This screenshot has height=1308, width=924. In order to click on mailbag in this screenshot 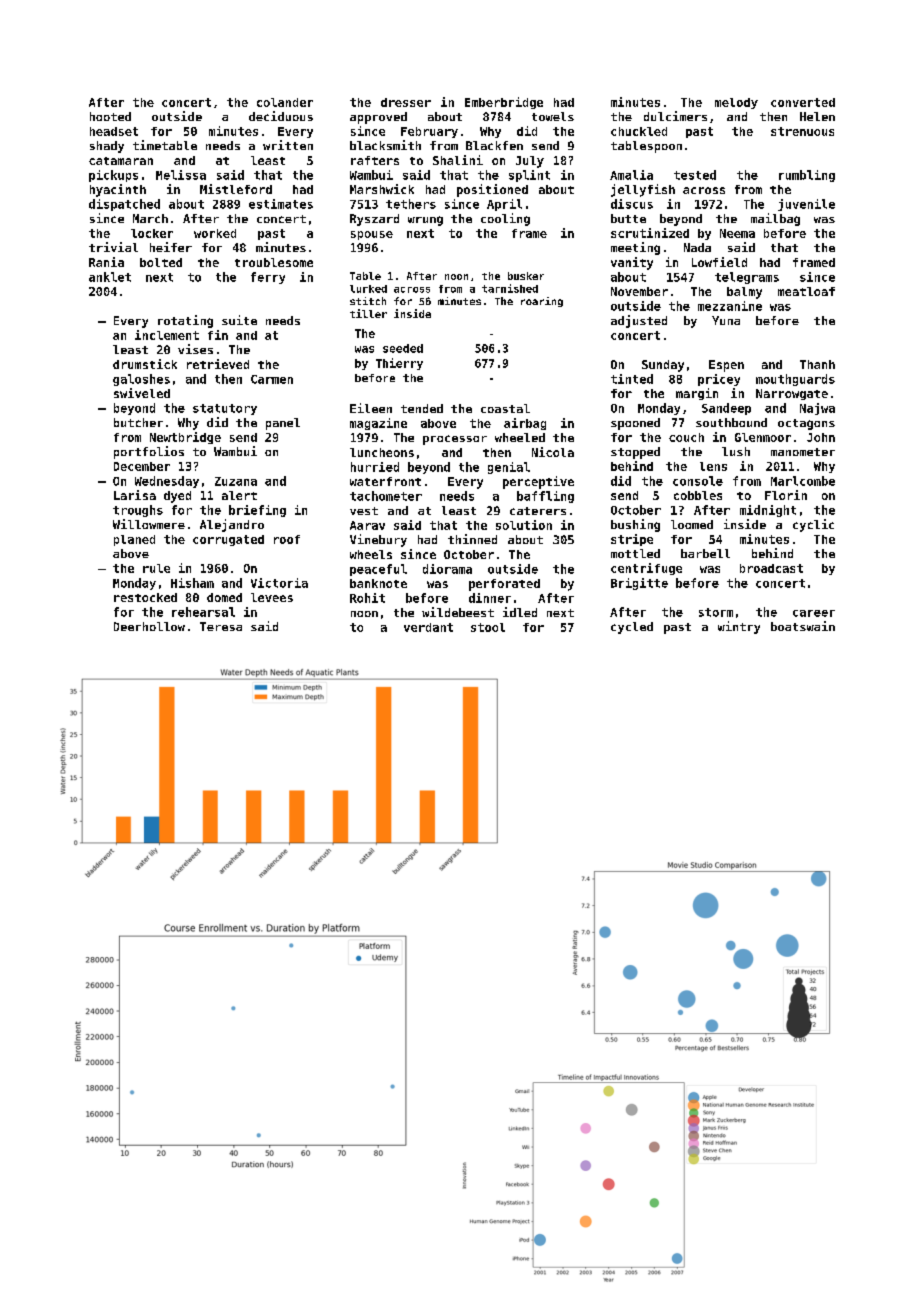, I will do `click(775, 219)`.
